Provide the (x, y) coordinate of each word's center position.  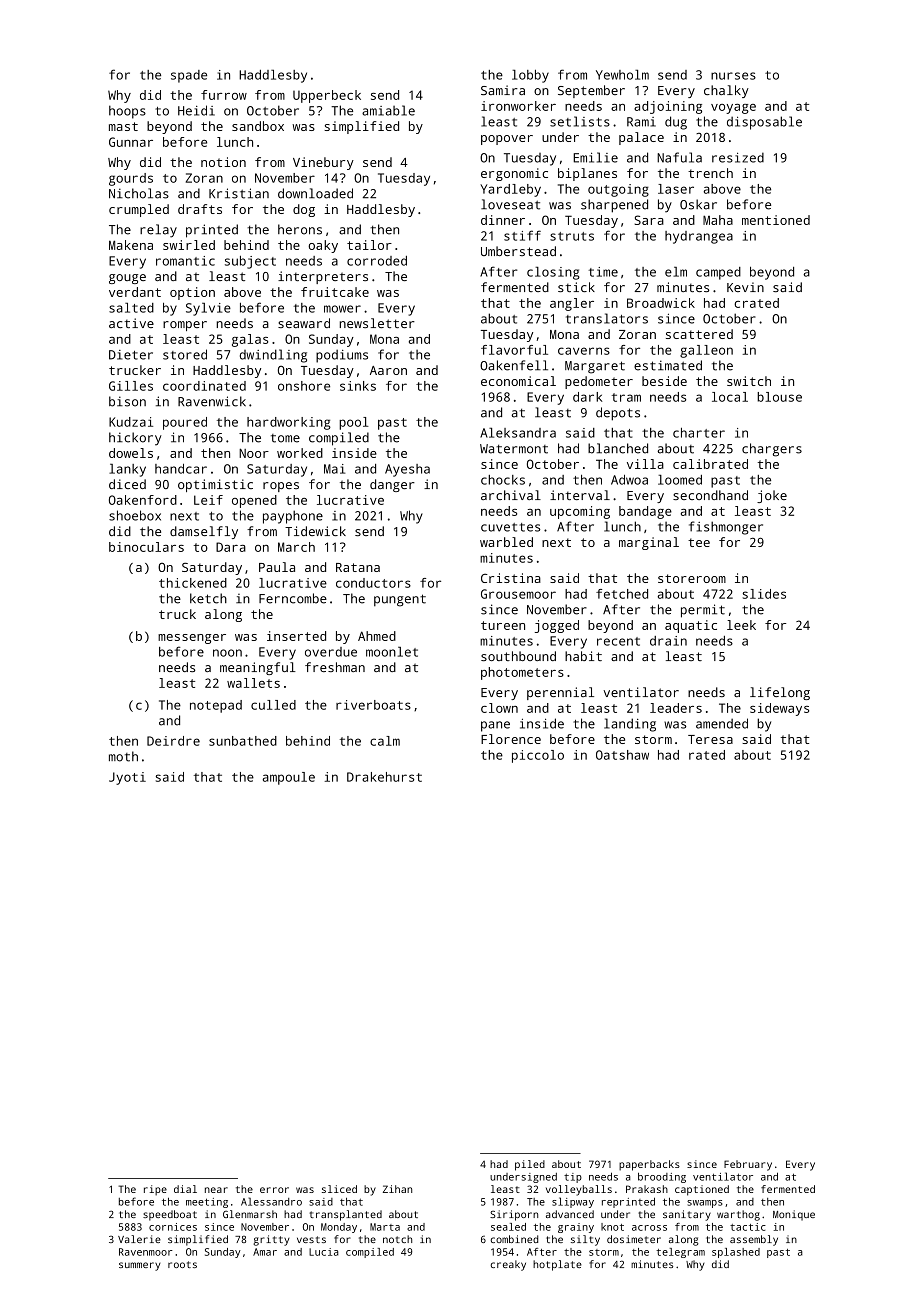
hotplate (557, 1265)
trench (710, 173)
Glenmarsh (250, 1214)
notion (223, 162)
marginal (649, 543)
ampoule (289, 778)
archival (511, 495)
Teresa (710, 739)
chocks (503, 480)
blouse (779, 397)
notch (397, 1239)
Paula (277, 567)
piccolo (538, 756)
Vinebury (323, 163)
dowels (131, 453)
